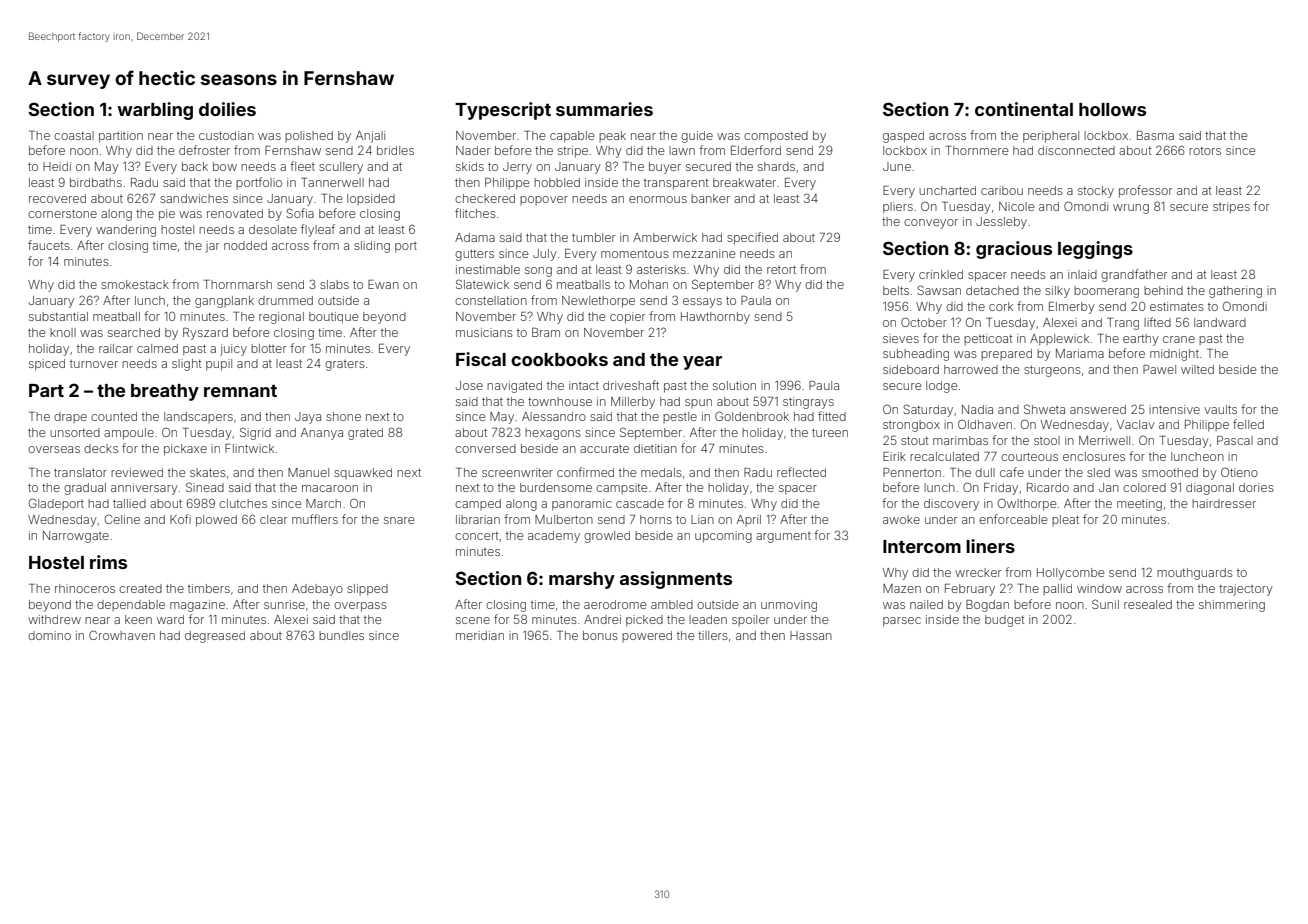 Image resolution: width=1308 pixels, height=924 pixels. Describe the element at coordinates (345, 365) in the image. I see `graters` at that location.
